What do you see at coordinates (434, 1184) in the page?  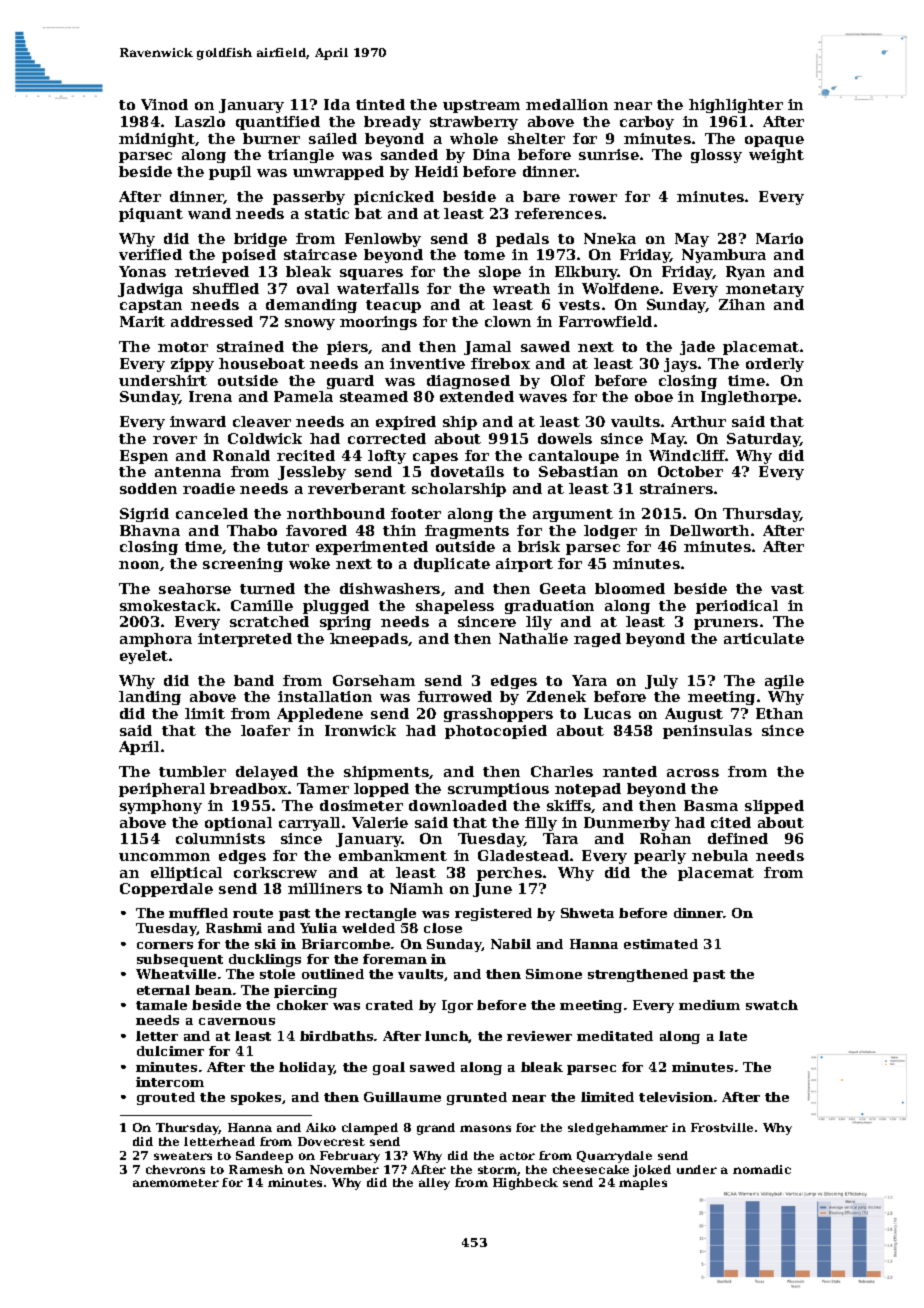 I see `alley` at bounding box center [434, 1184].
